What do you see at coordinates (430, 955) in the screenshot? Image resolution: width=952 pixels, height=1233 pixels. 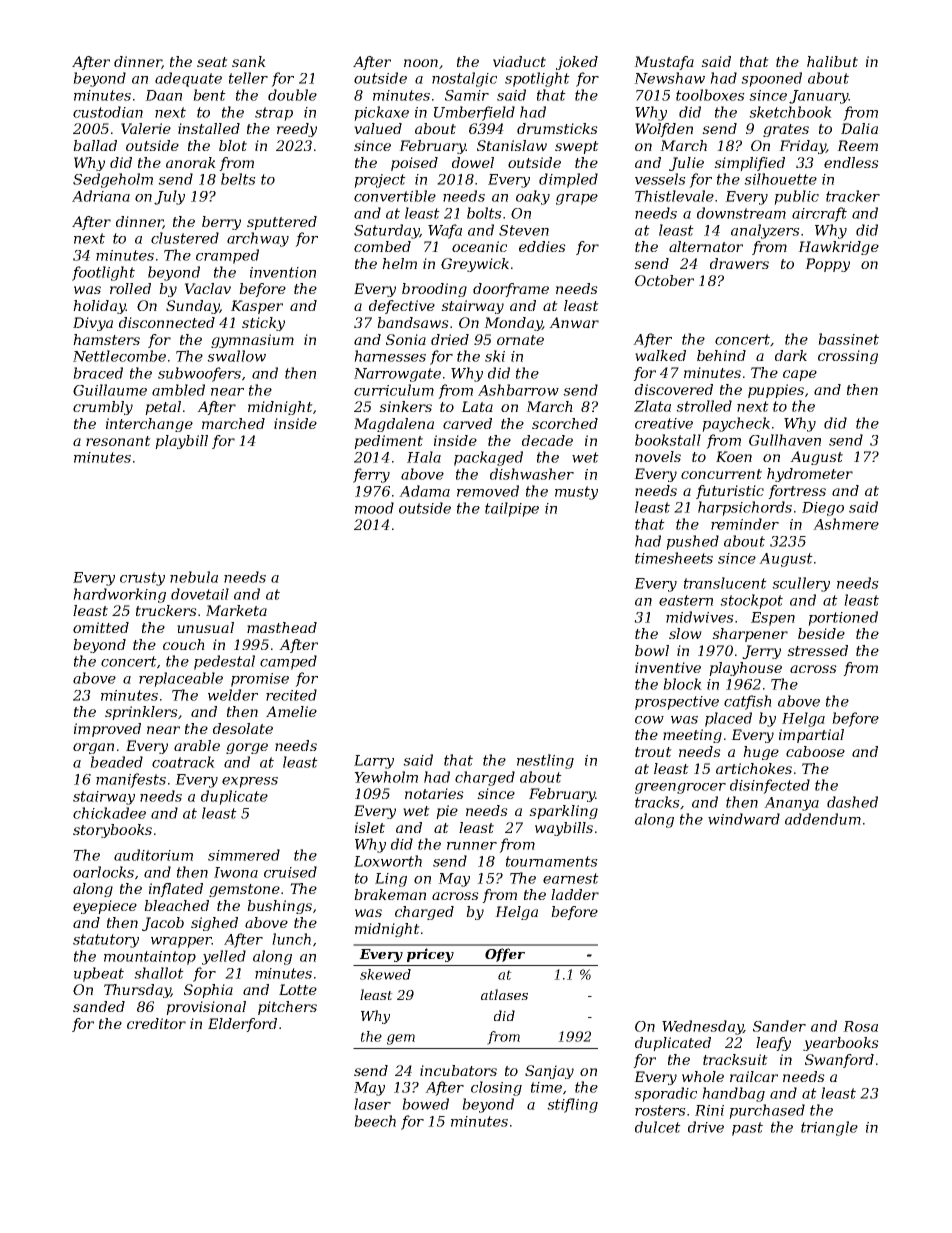 I see `pricey` at bounding box center [430, 955].
